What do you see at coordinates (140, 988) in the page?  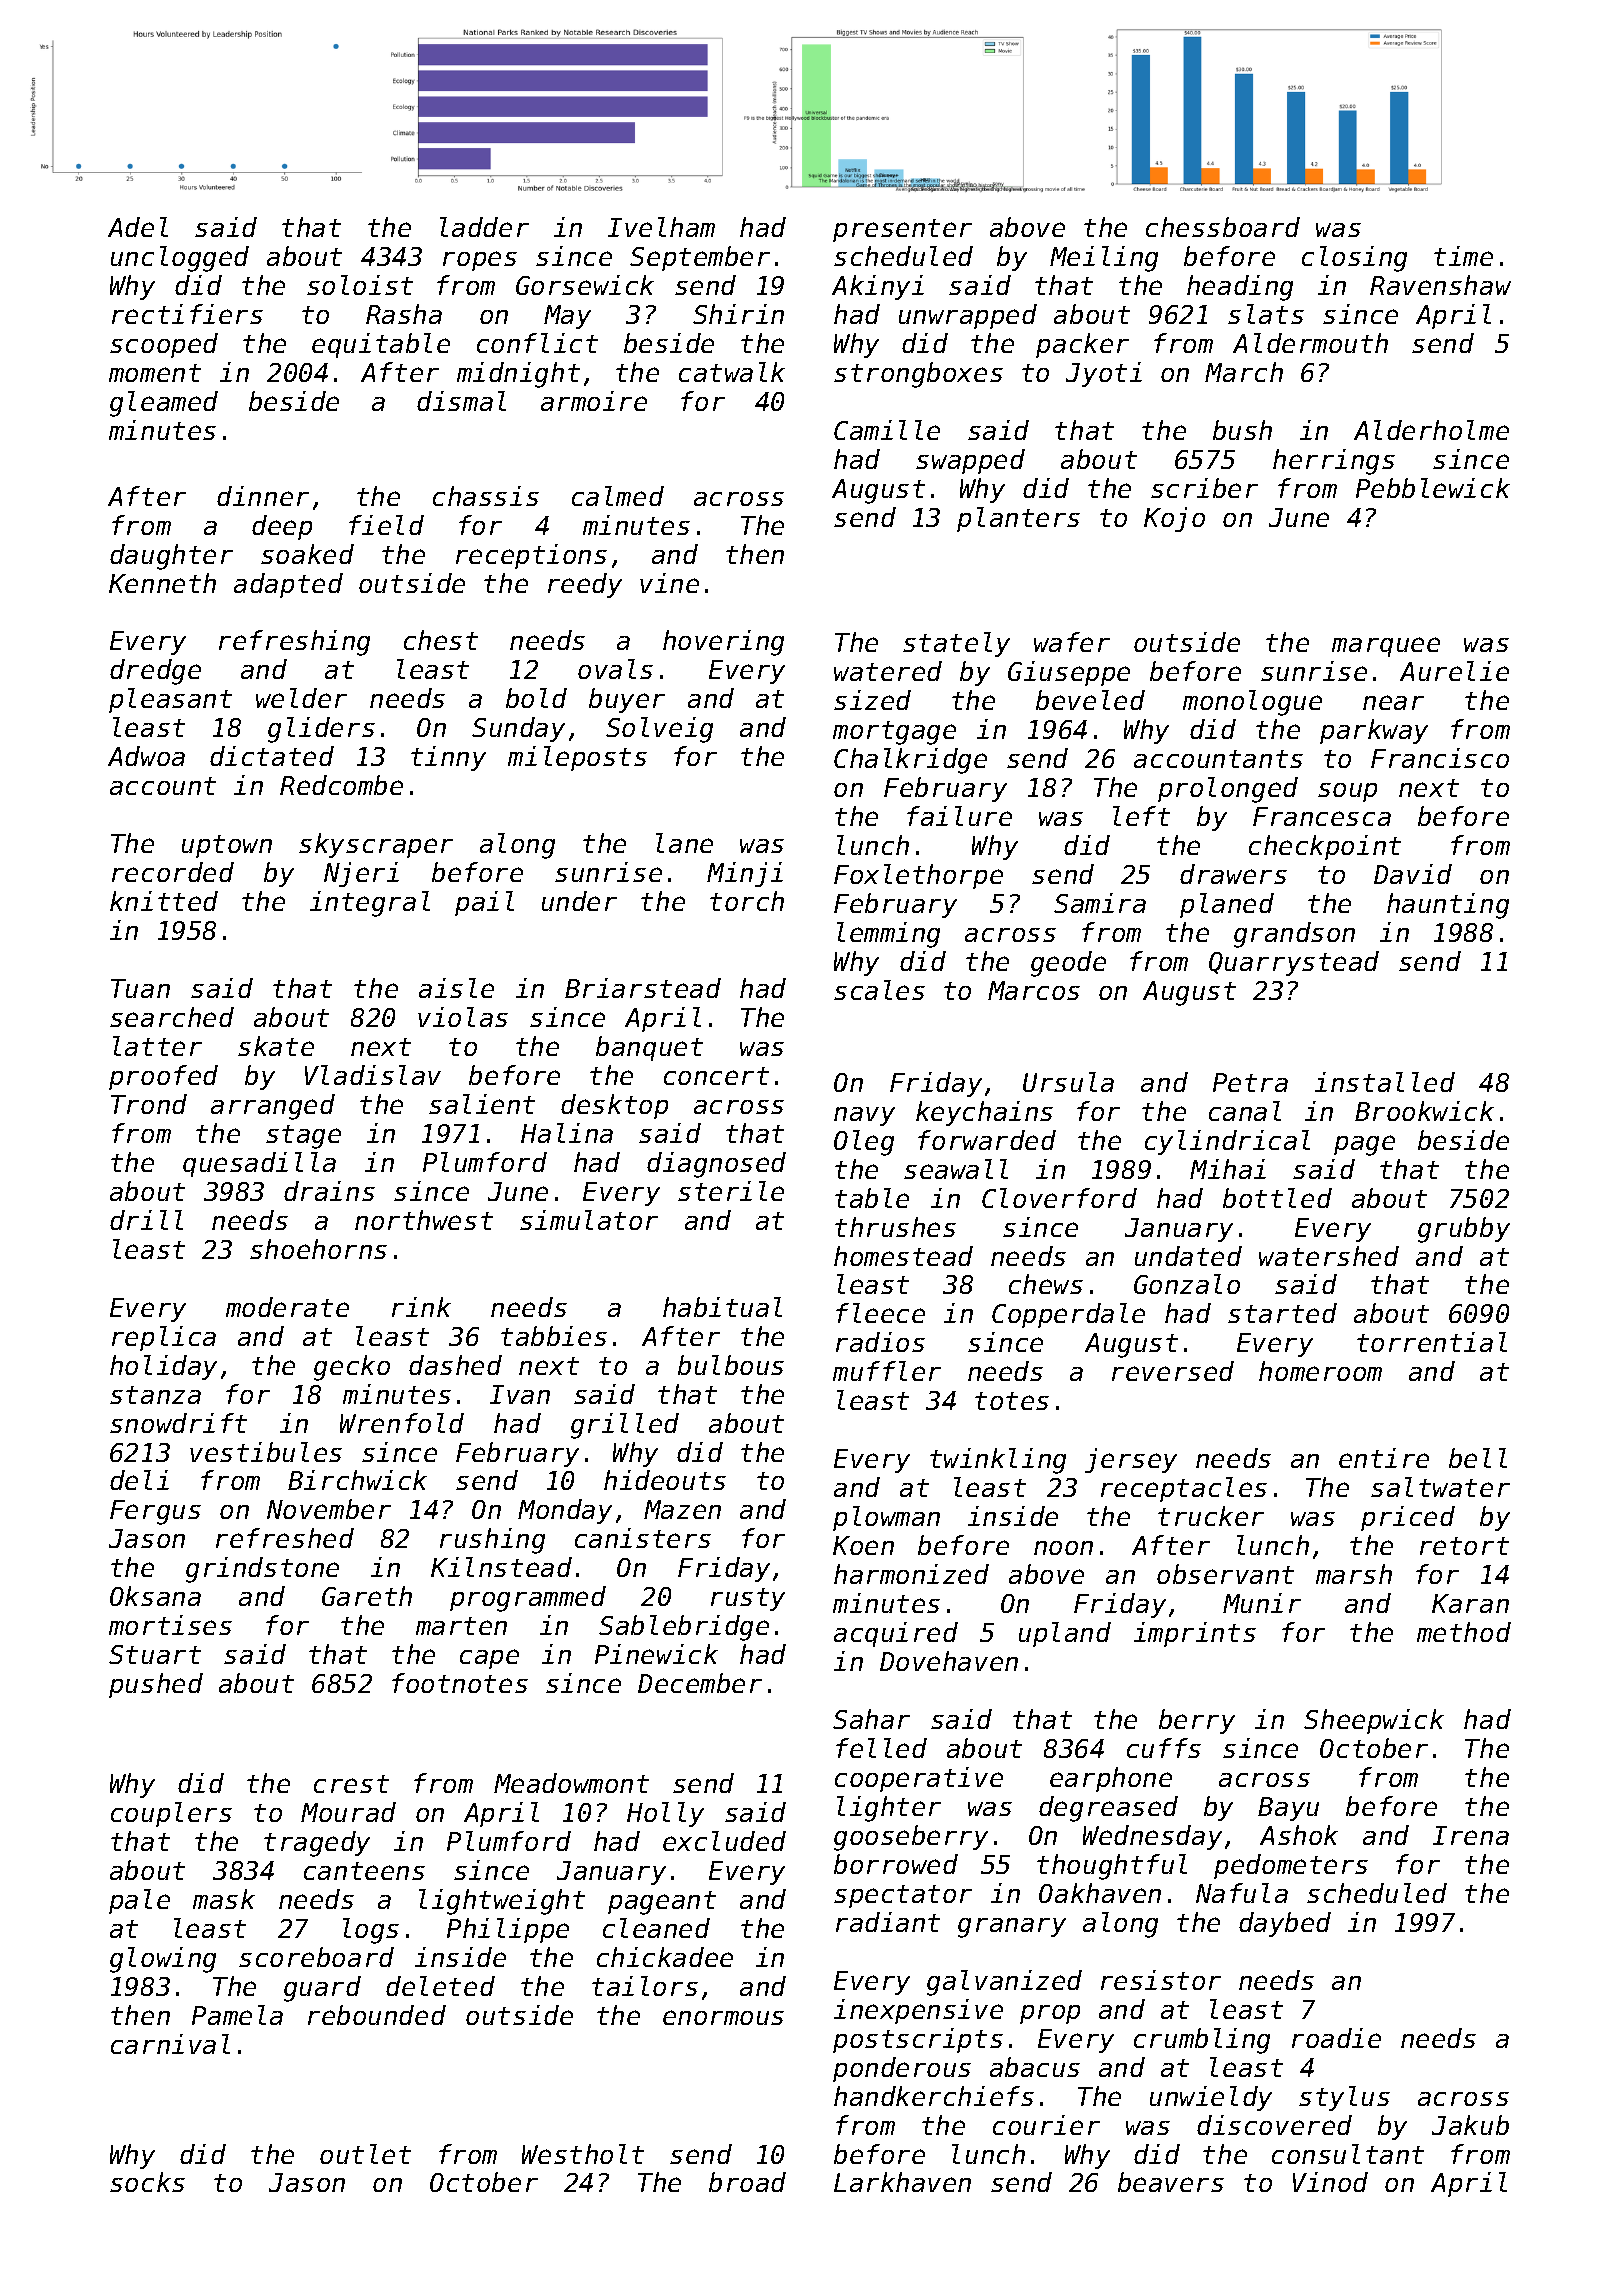 I see `Tuan` at bounding box center [140, 988].
